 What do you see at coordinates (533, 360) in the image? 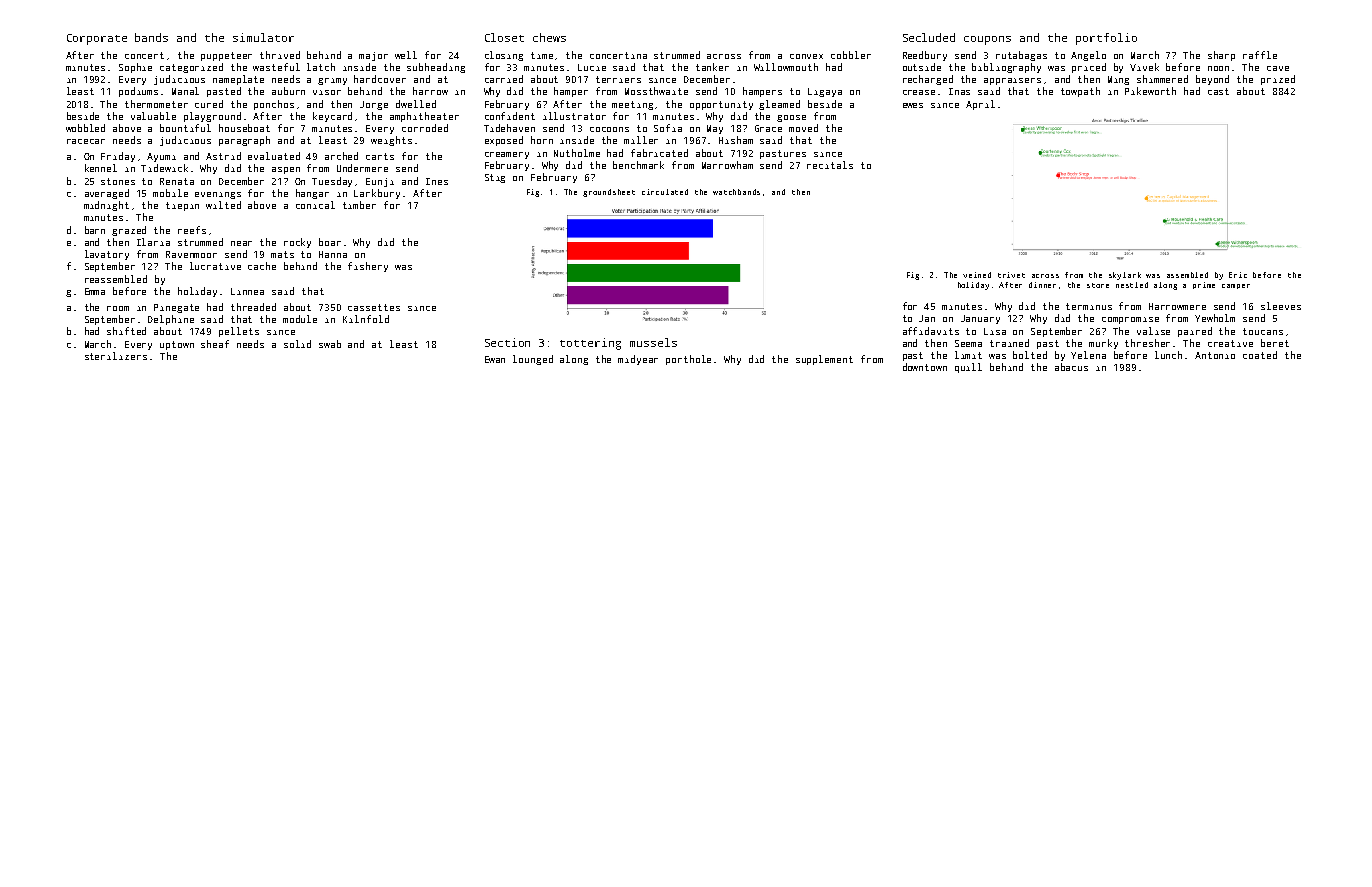
I see `lounged` at bounding box center [533, 360].
